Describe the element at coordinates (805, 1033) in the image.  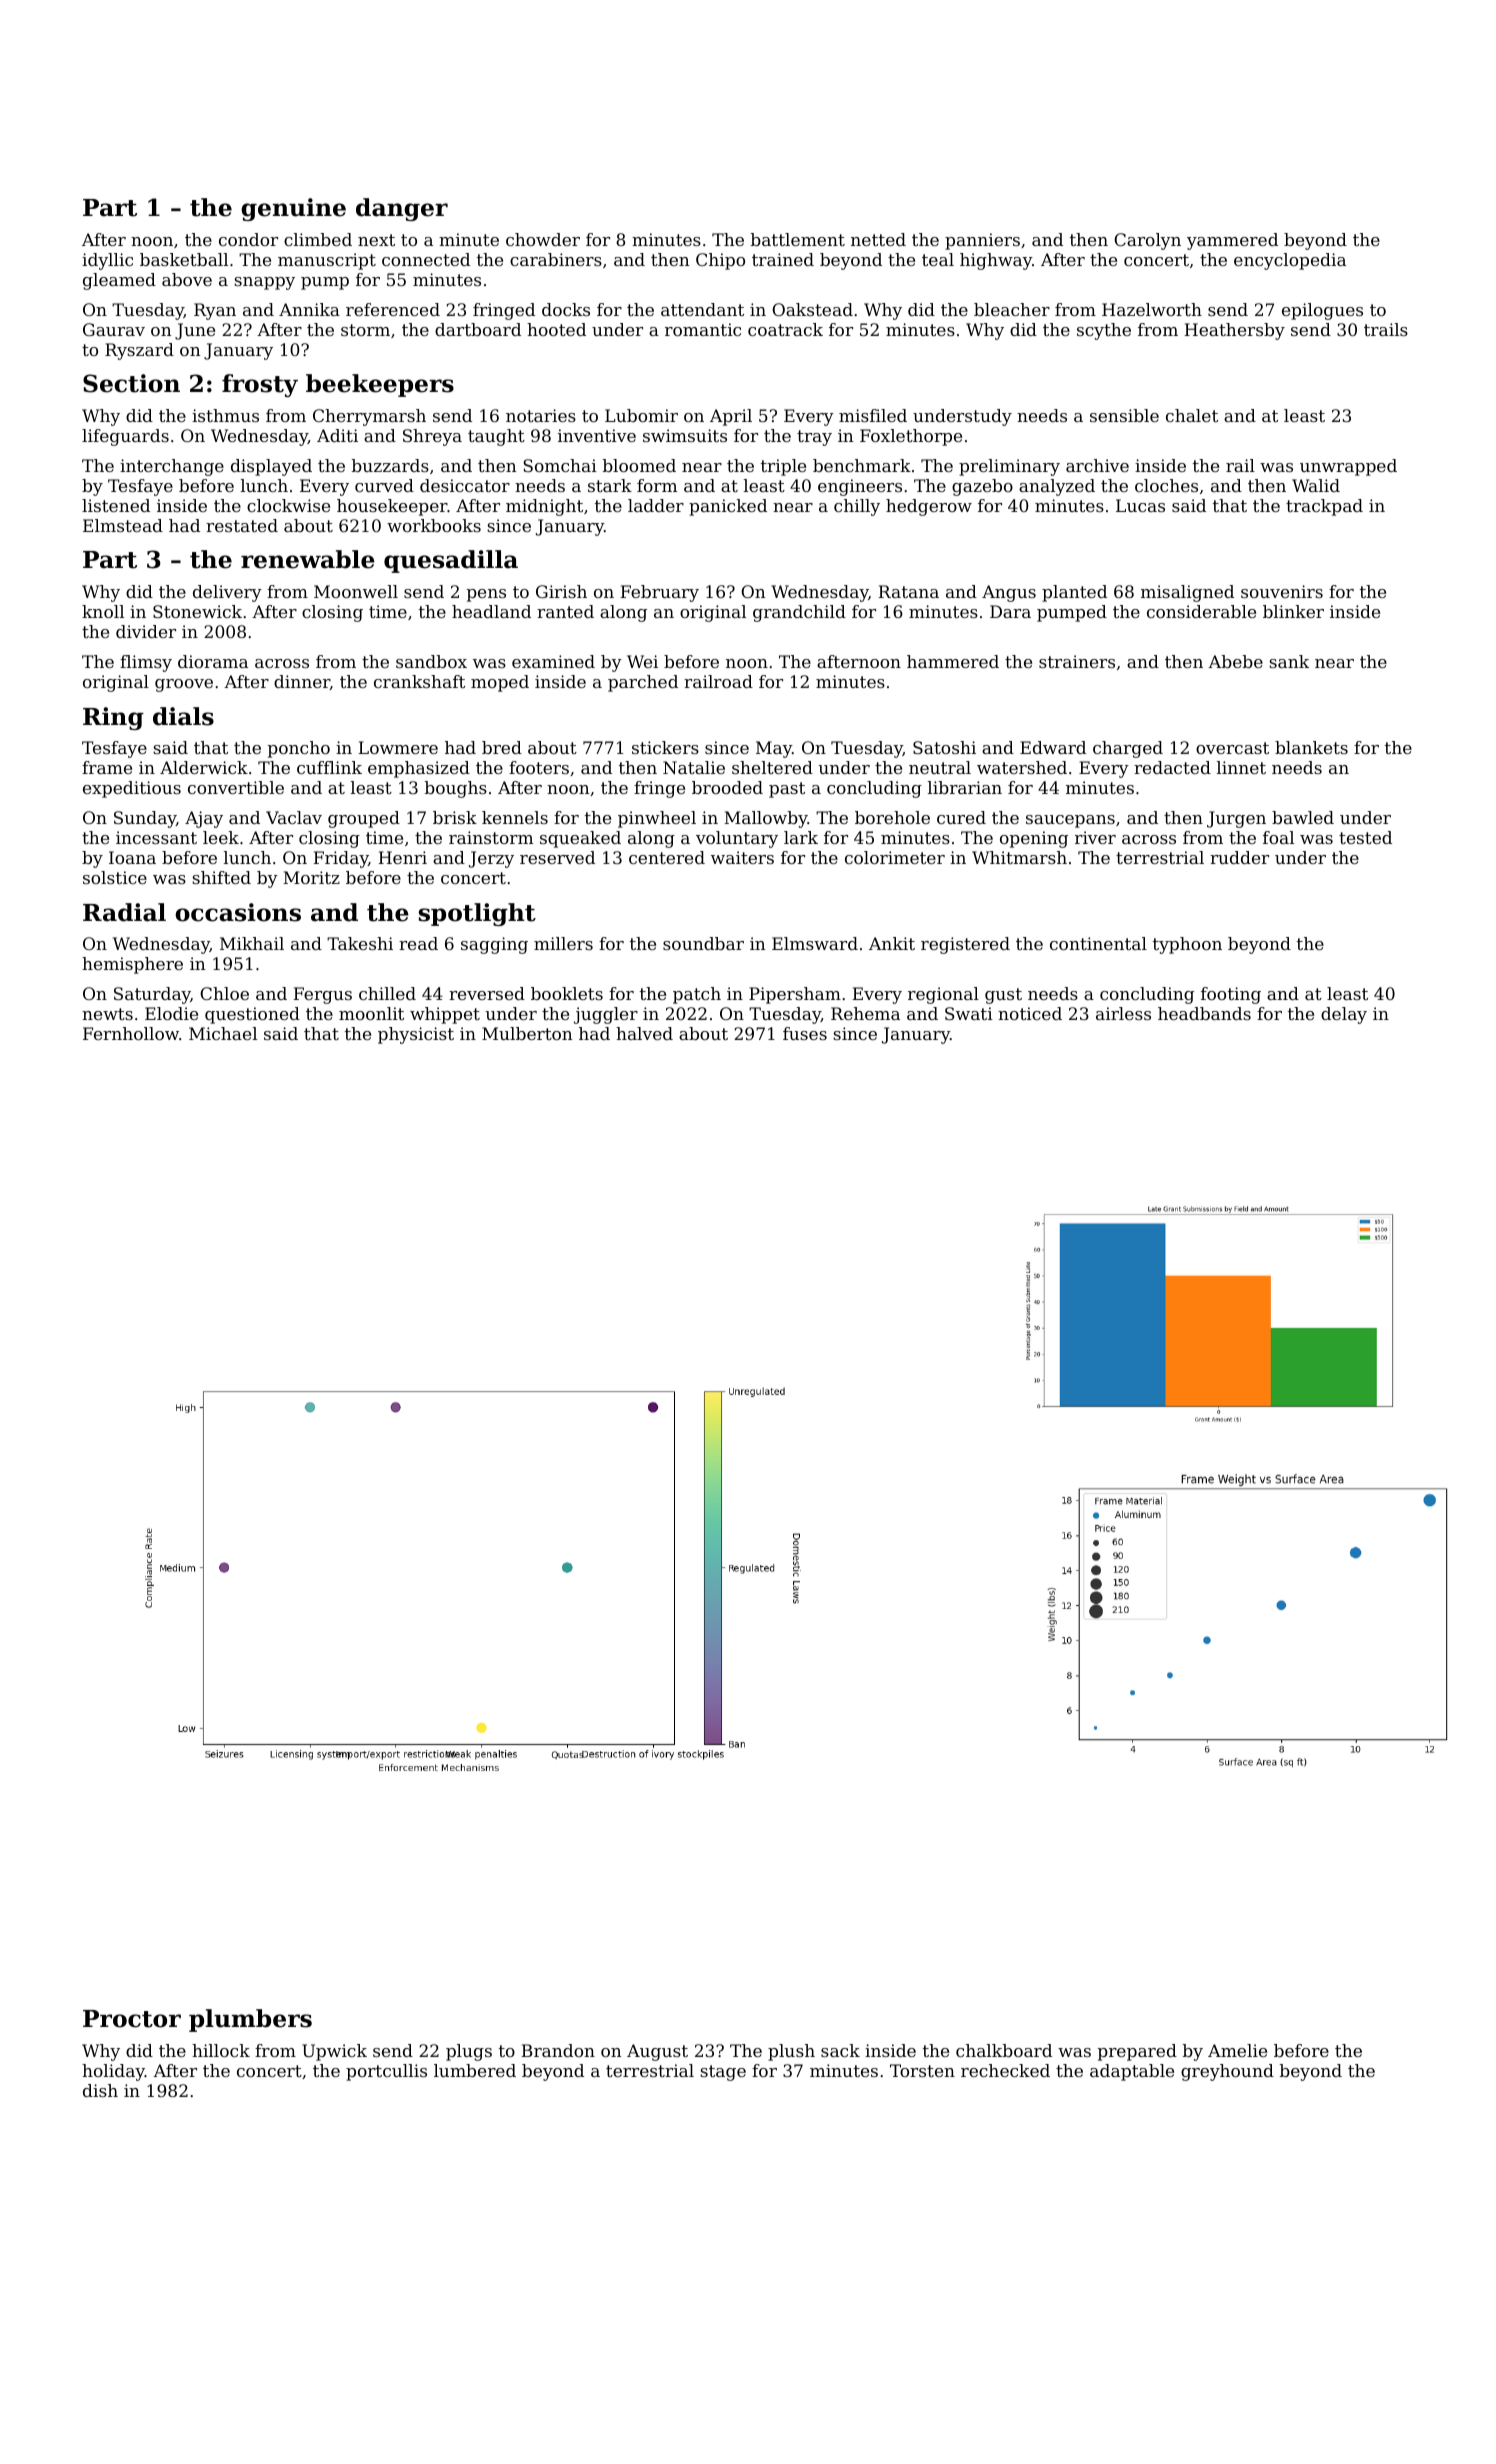
I see `fuses` at that location.
